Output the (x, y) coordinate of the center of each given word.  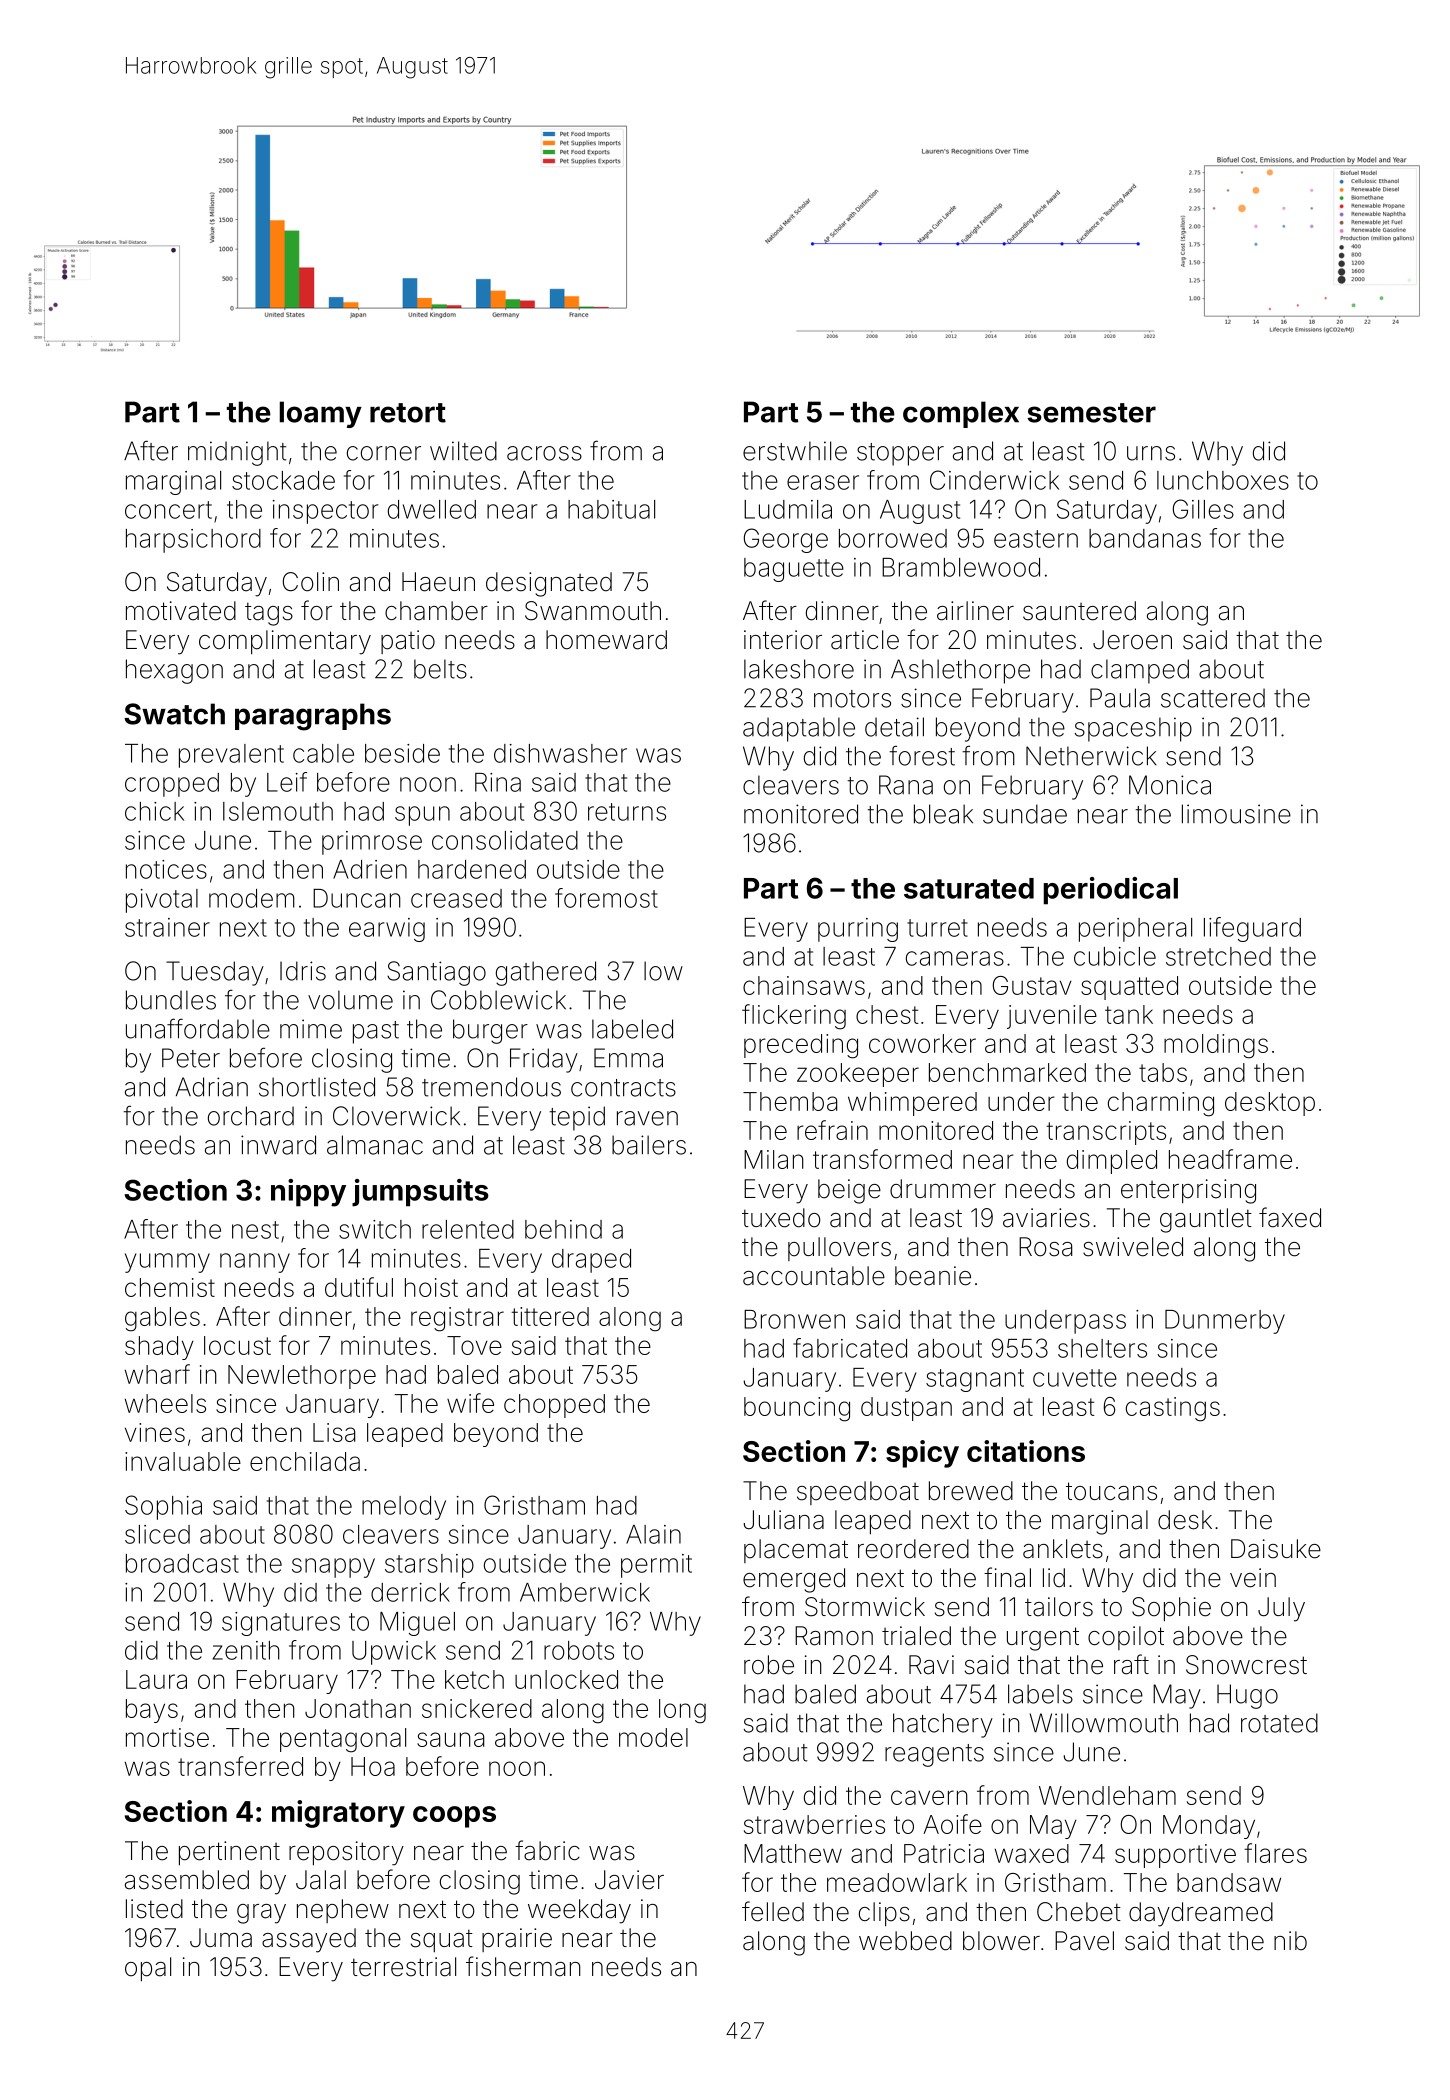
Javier (629, 1880)
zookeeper (858, 1075)
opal (148, 1969)
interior (783, 640)
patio (408, 642)
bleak (943, 814)
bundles (171, 1000)
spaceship (1133, 729)
